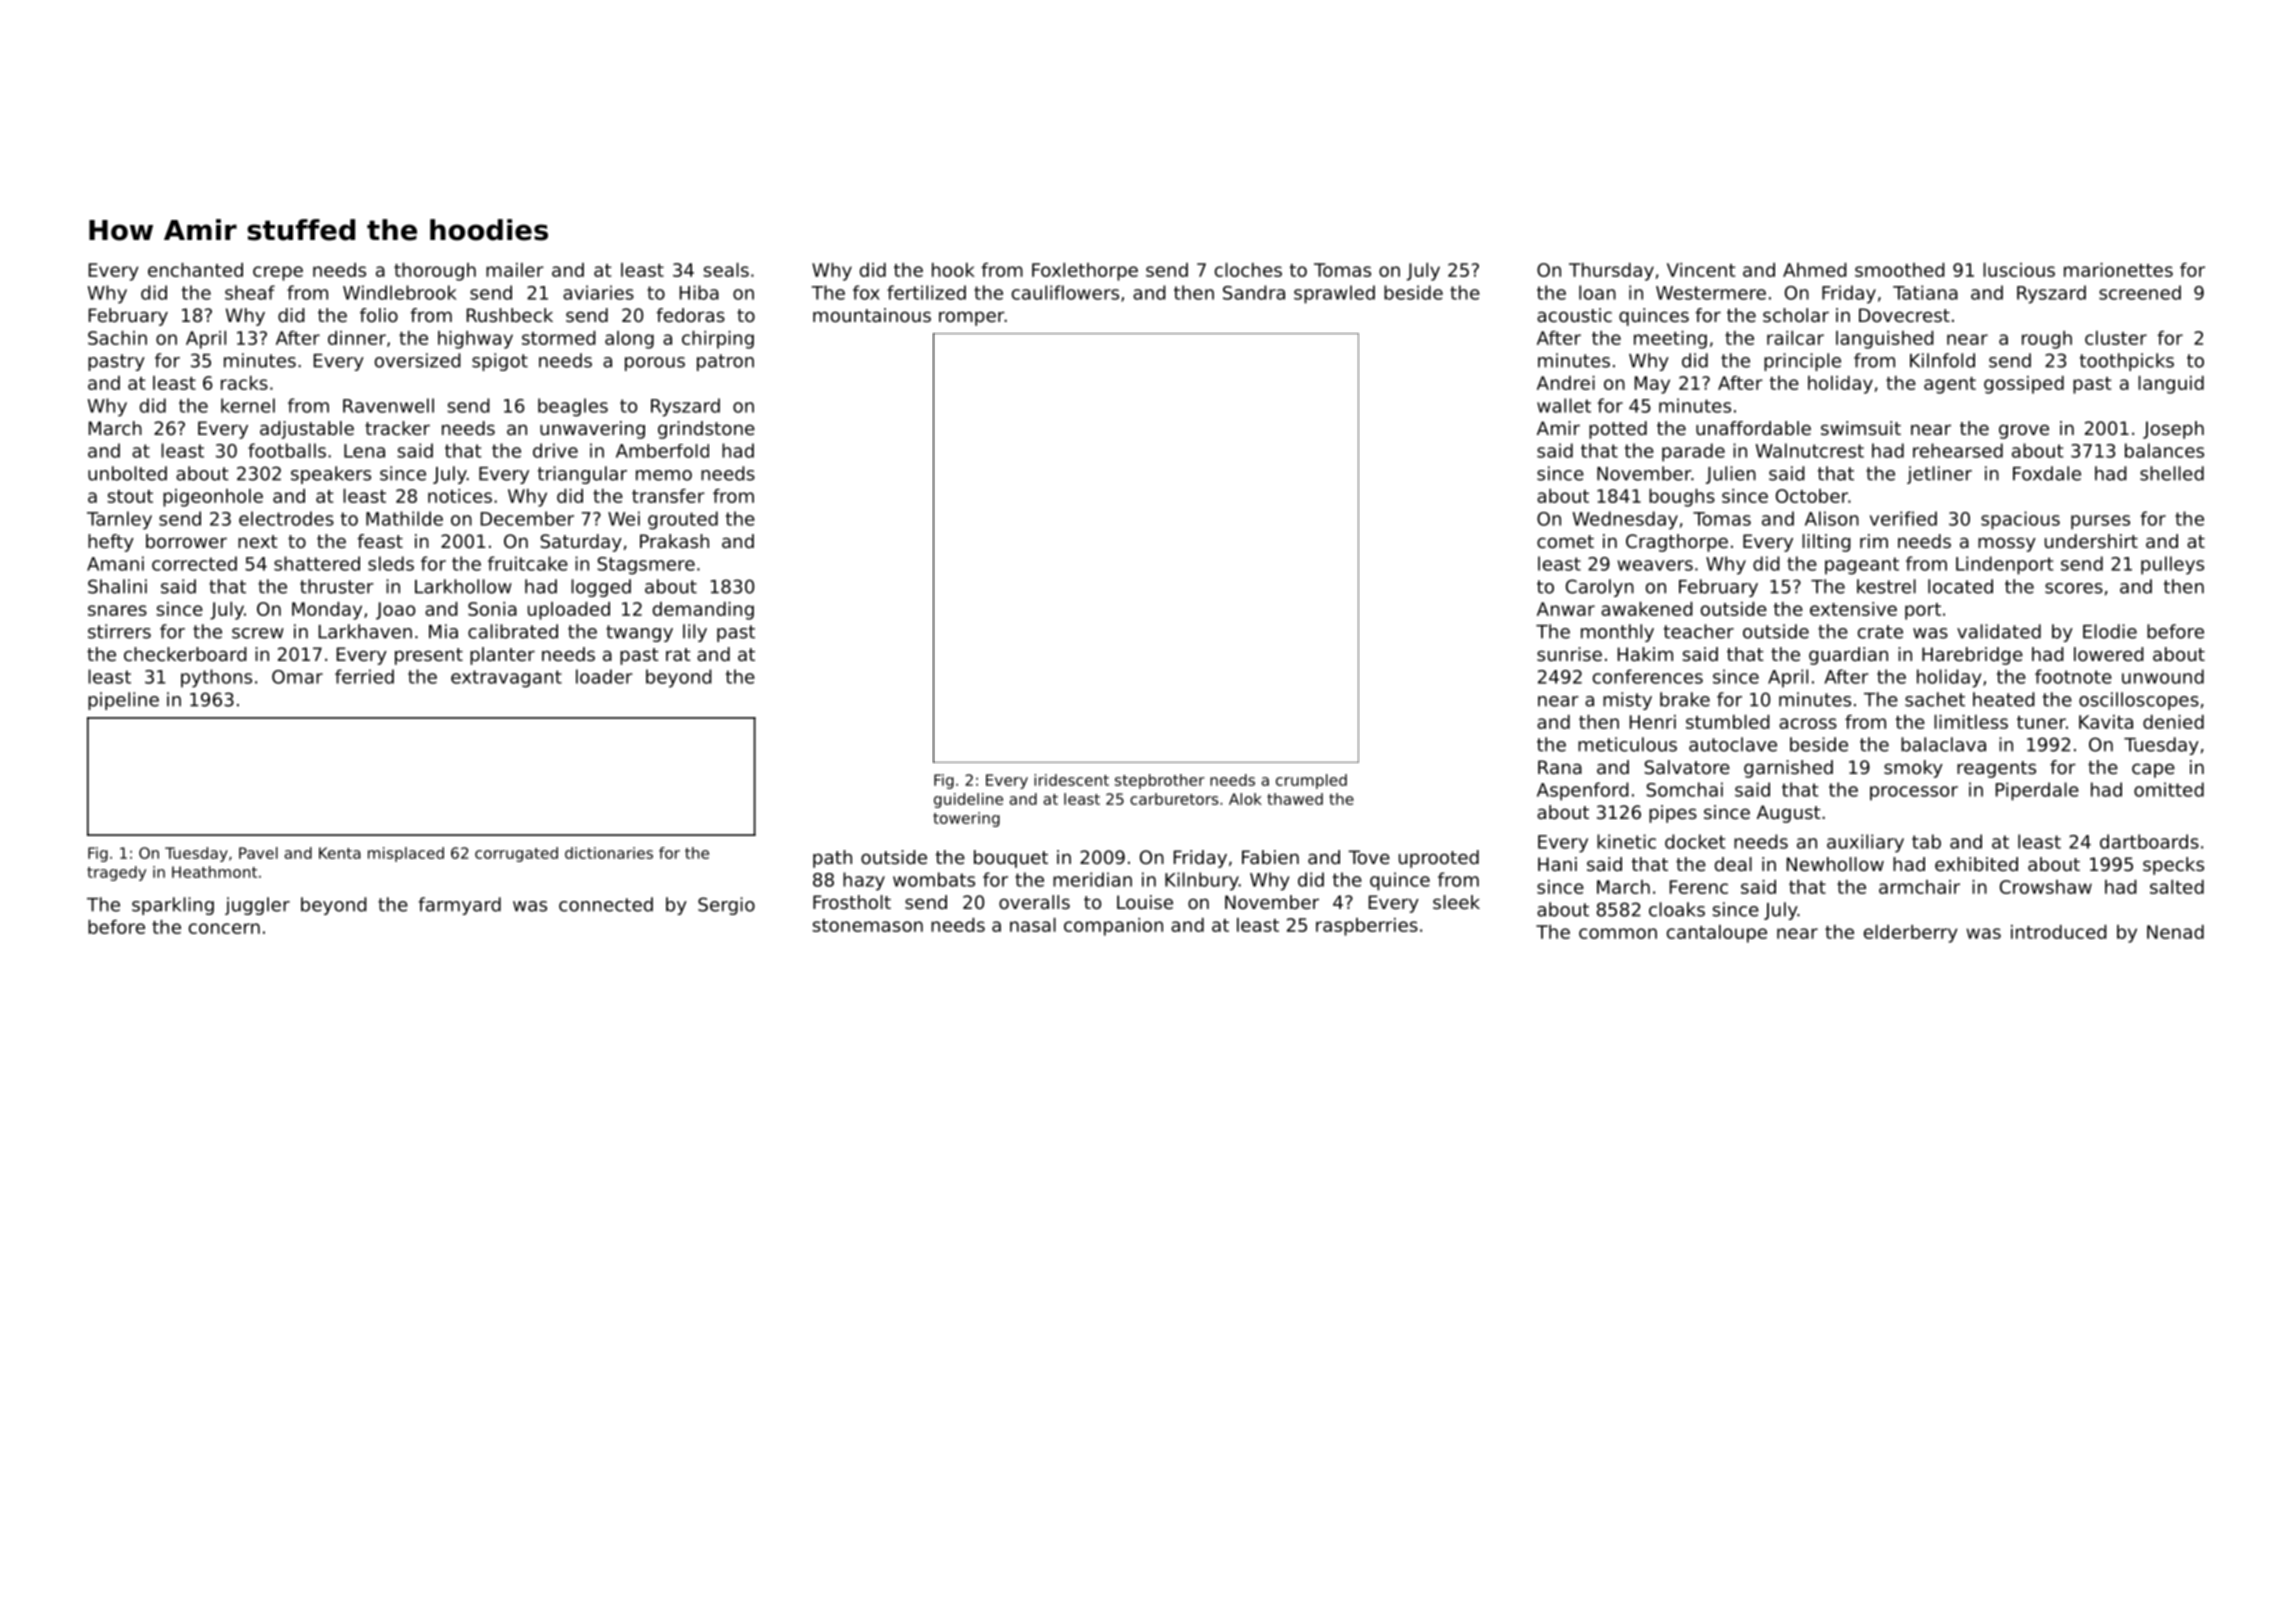 The width and height of the image is (2292, 1620). Describe the element at coordinates (2019, 270) in the image. I see `luscious` at that location.
